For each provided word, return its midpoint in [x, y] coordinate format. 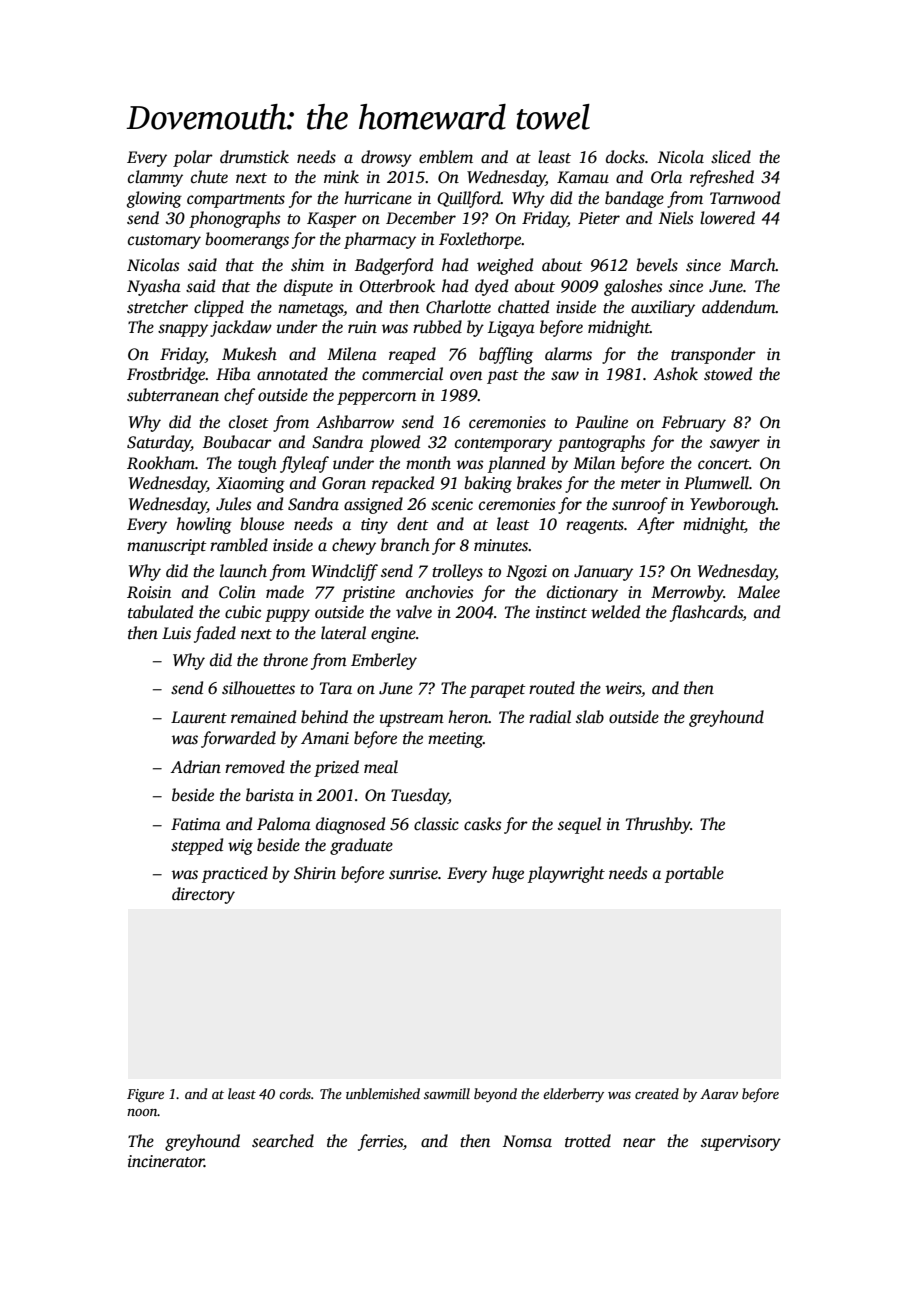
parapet [498, 691]
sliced [731, 157]
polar [193, 158]
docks [625, 157]
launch [243, 571]
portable [694, 874]
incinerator [166, 1161]
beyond [495, 1095]
